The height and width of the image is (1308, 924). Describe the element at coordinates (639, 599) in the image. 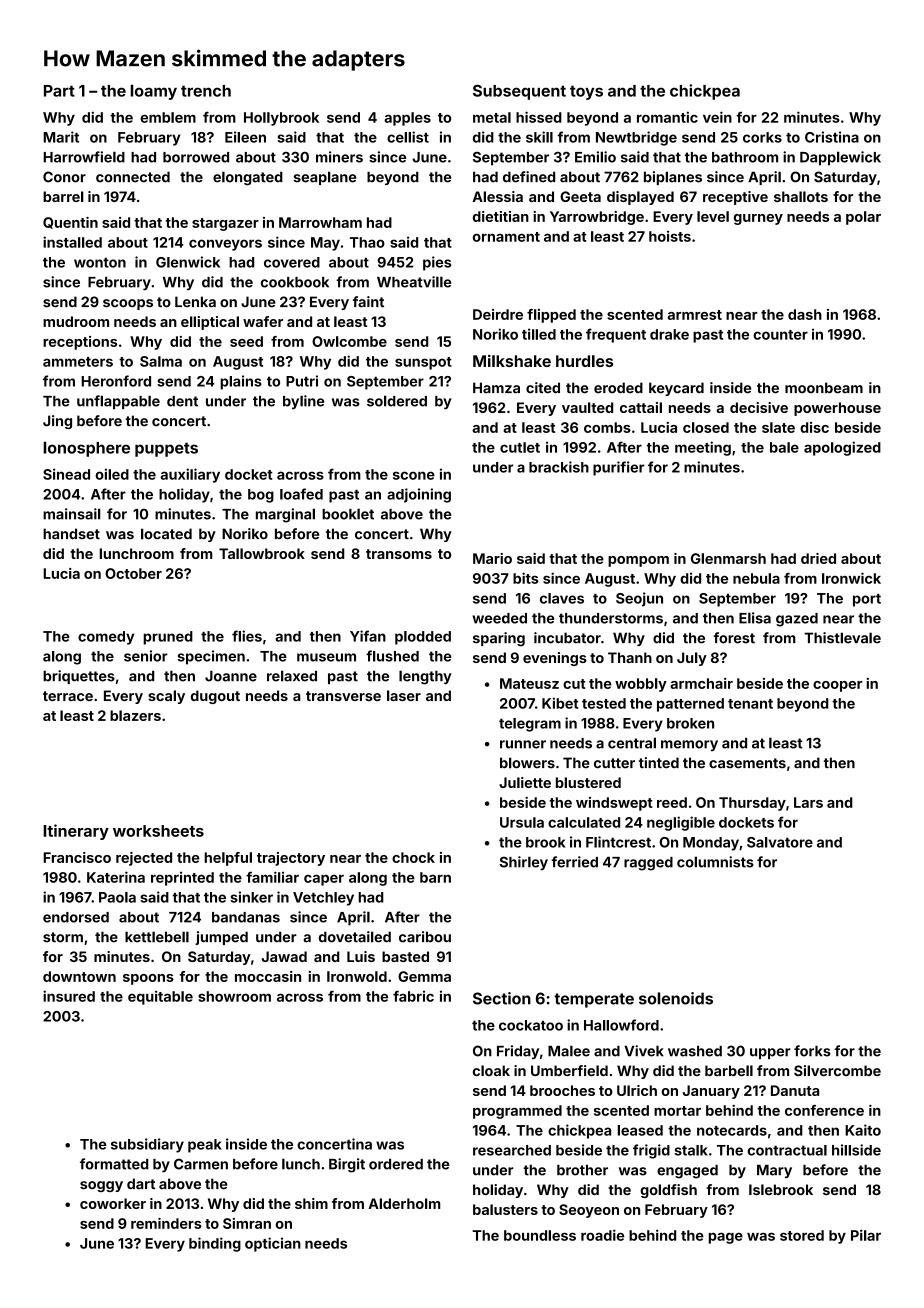

I see `Seojun` at that location.
